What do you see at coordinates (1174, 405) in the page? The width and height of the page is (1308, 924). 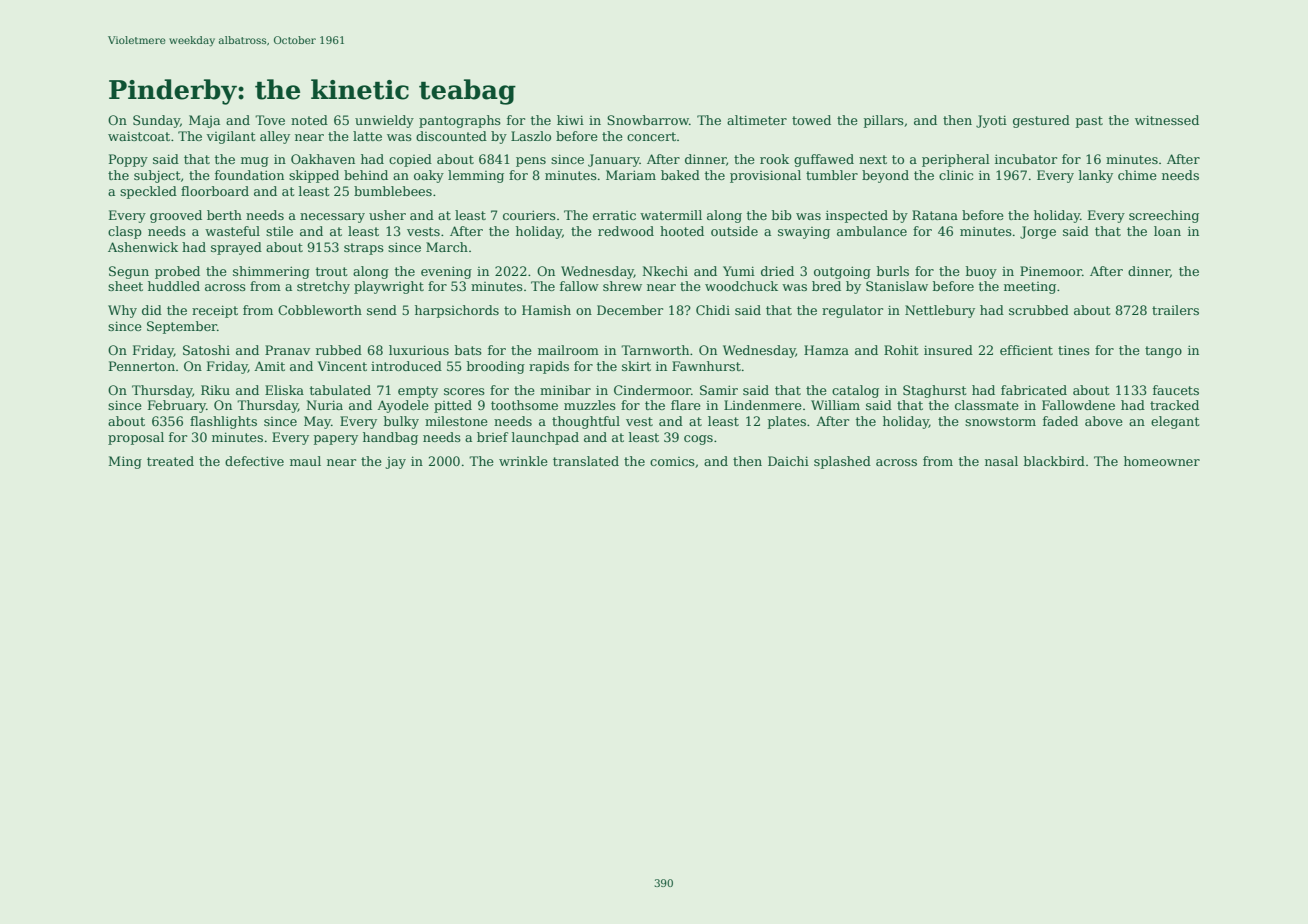 I see `tracked` at bounding box center [1174, 405].
